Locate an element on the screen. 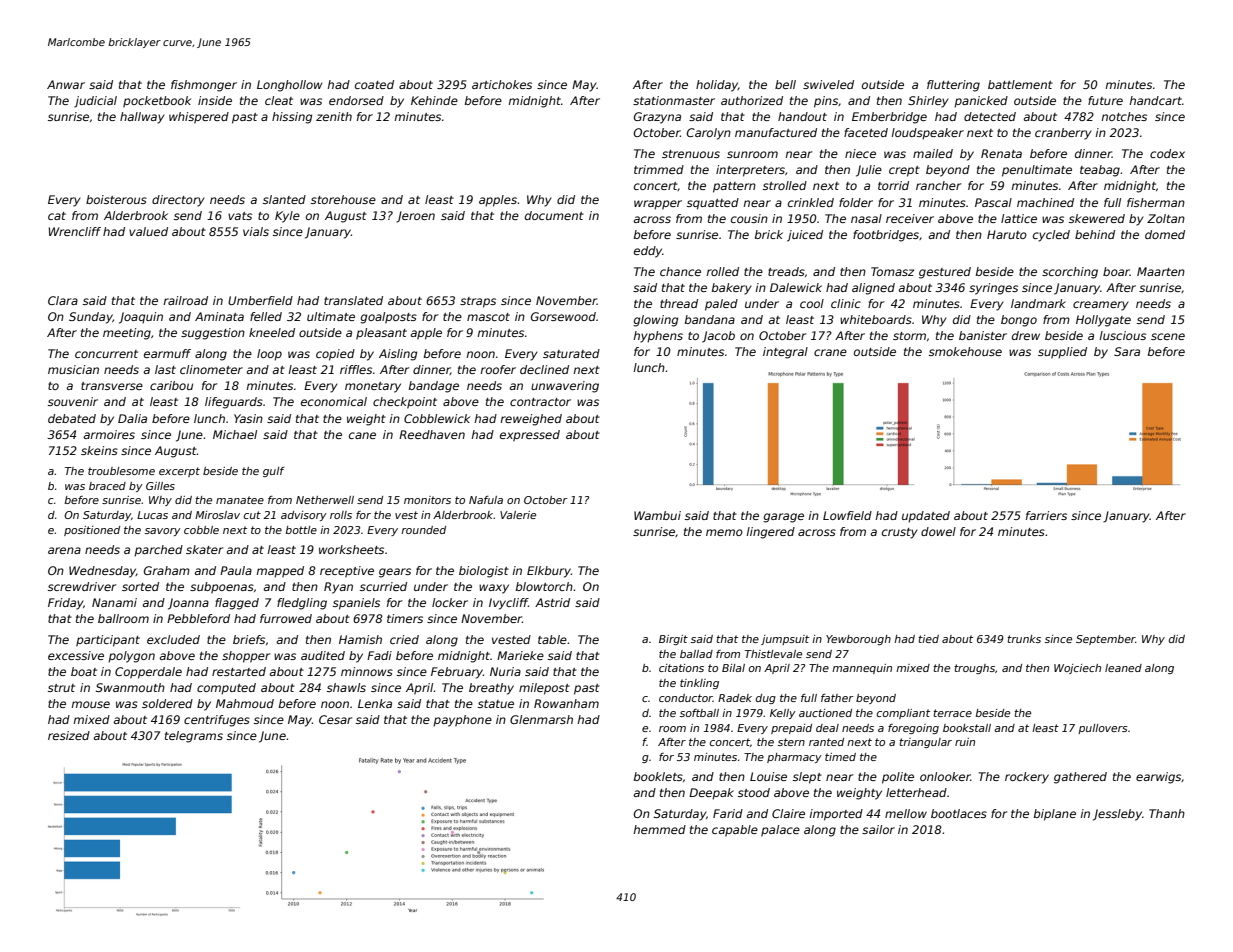 Image resolution: width=1233 pixels, height=952 pixels. farriers is located at coordinates (1046, 515).
